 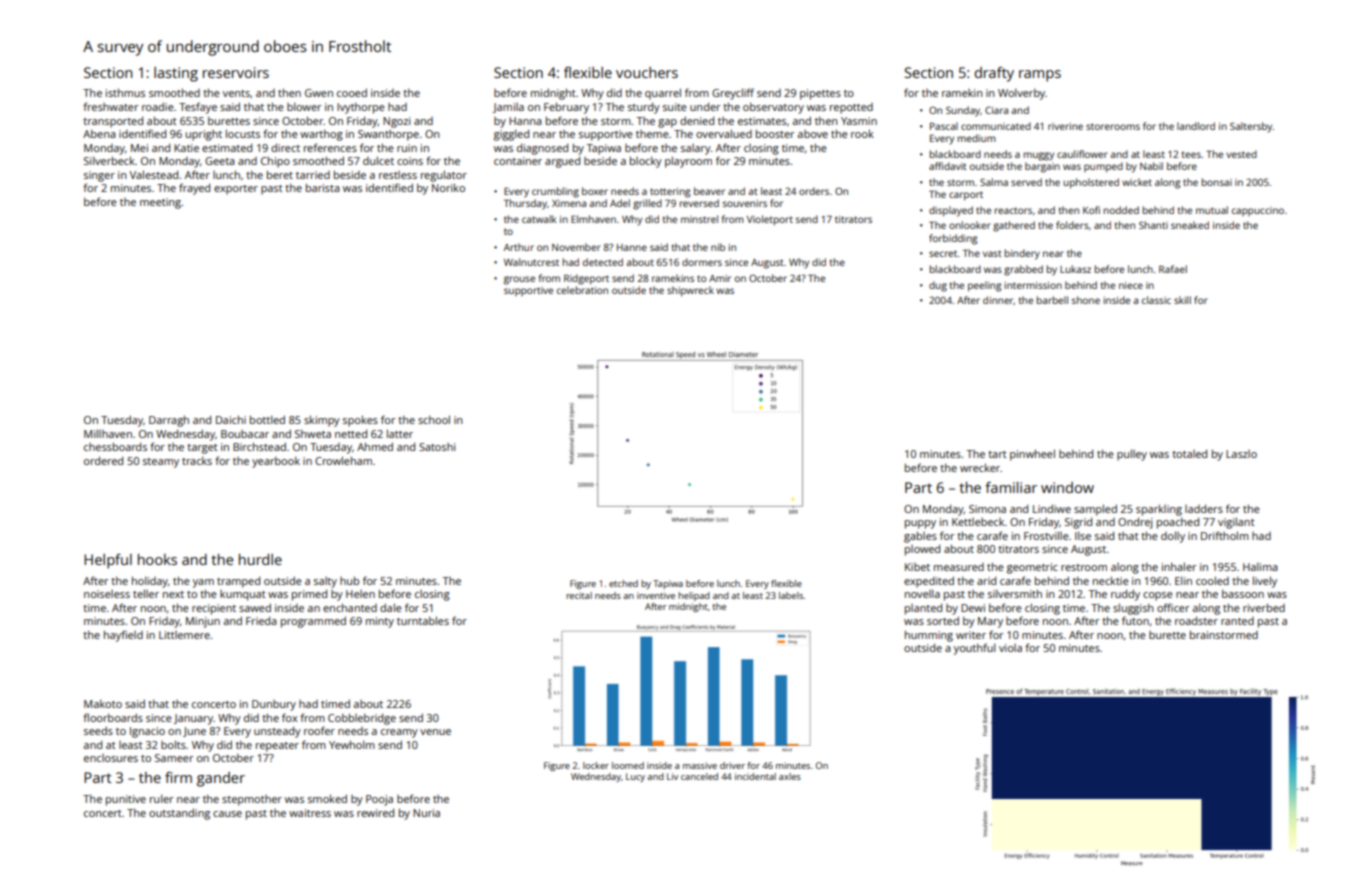 I want to click on shipwreck, so click(x=690, y=291).
